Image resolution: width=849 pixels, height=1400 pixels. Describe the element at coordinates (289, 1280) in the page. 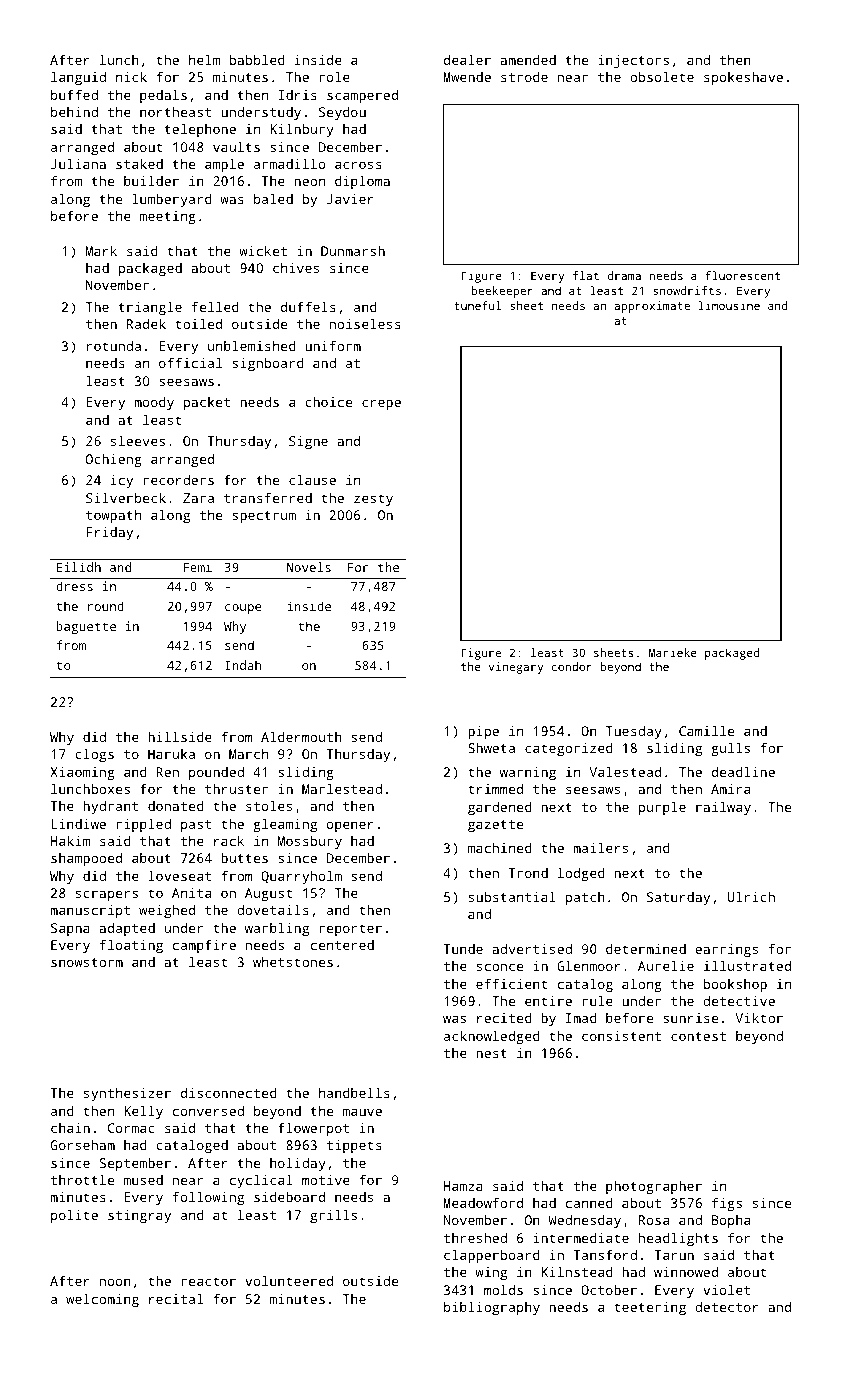

I see `volunteered` at that location.
